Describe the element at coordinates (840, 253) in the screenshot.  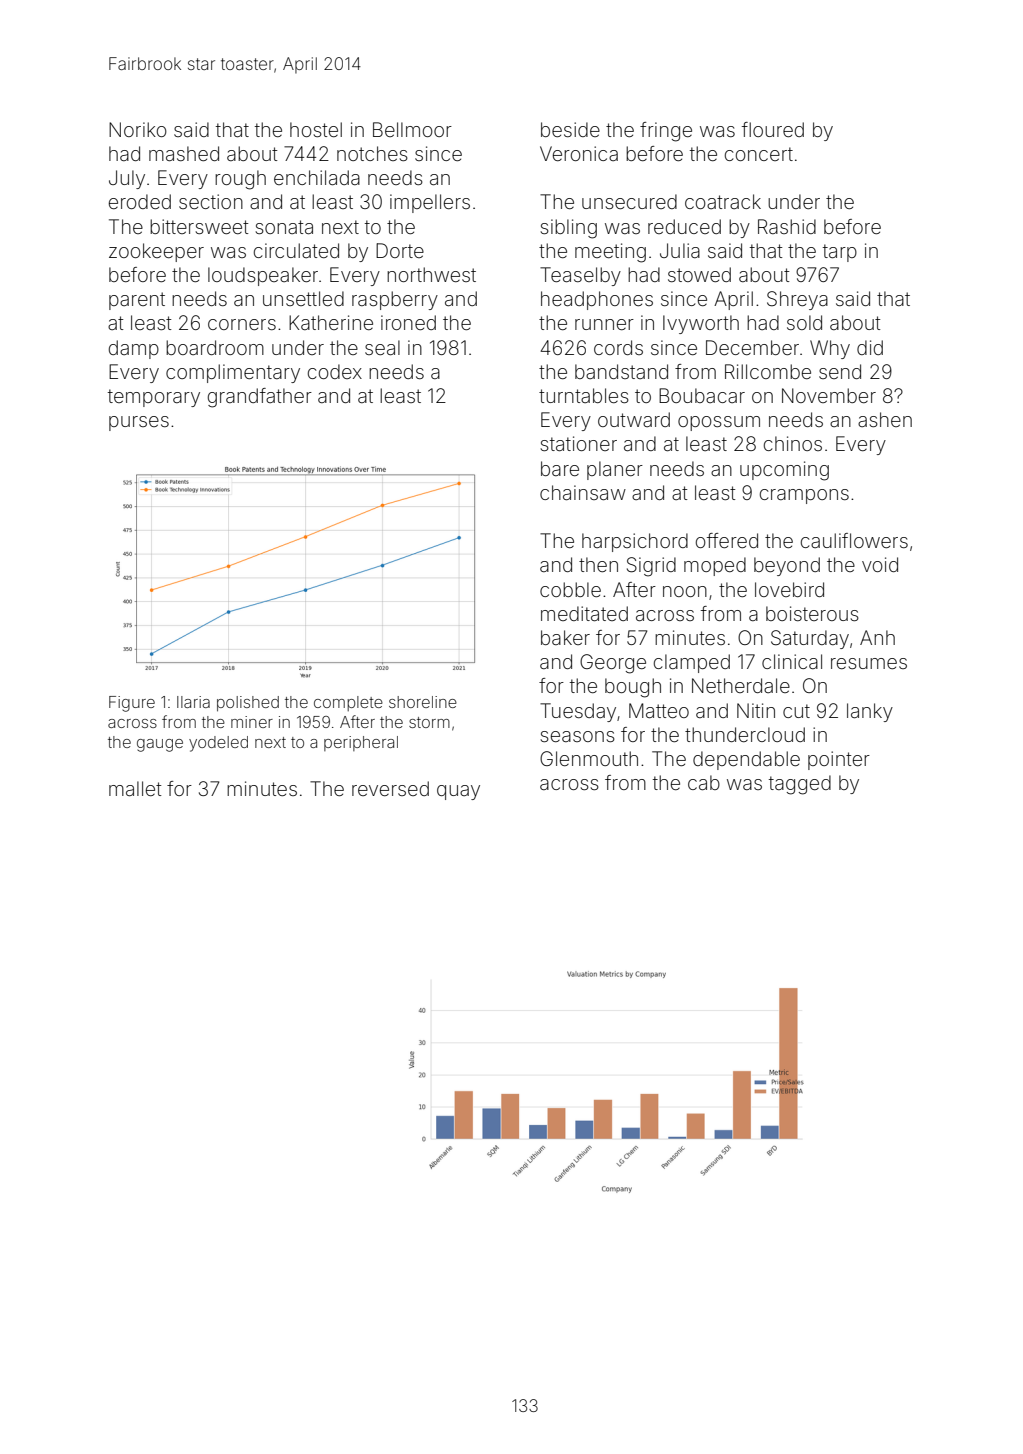
I see `tarp` at that location.
